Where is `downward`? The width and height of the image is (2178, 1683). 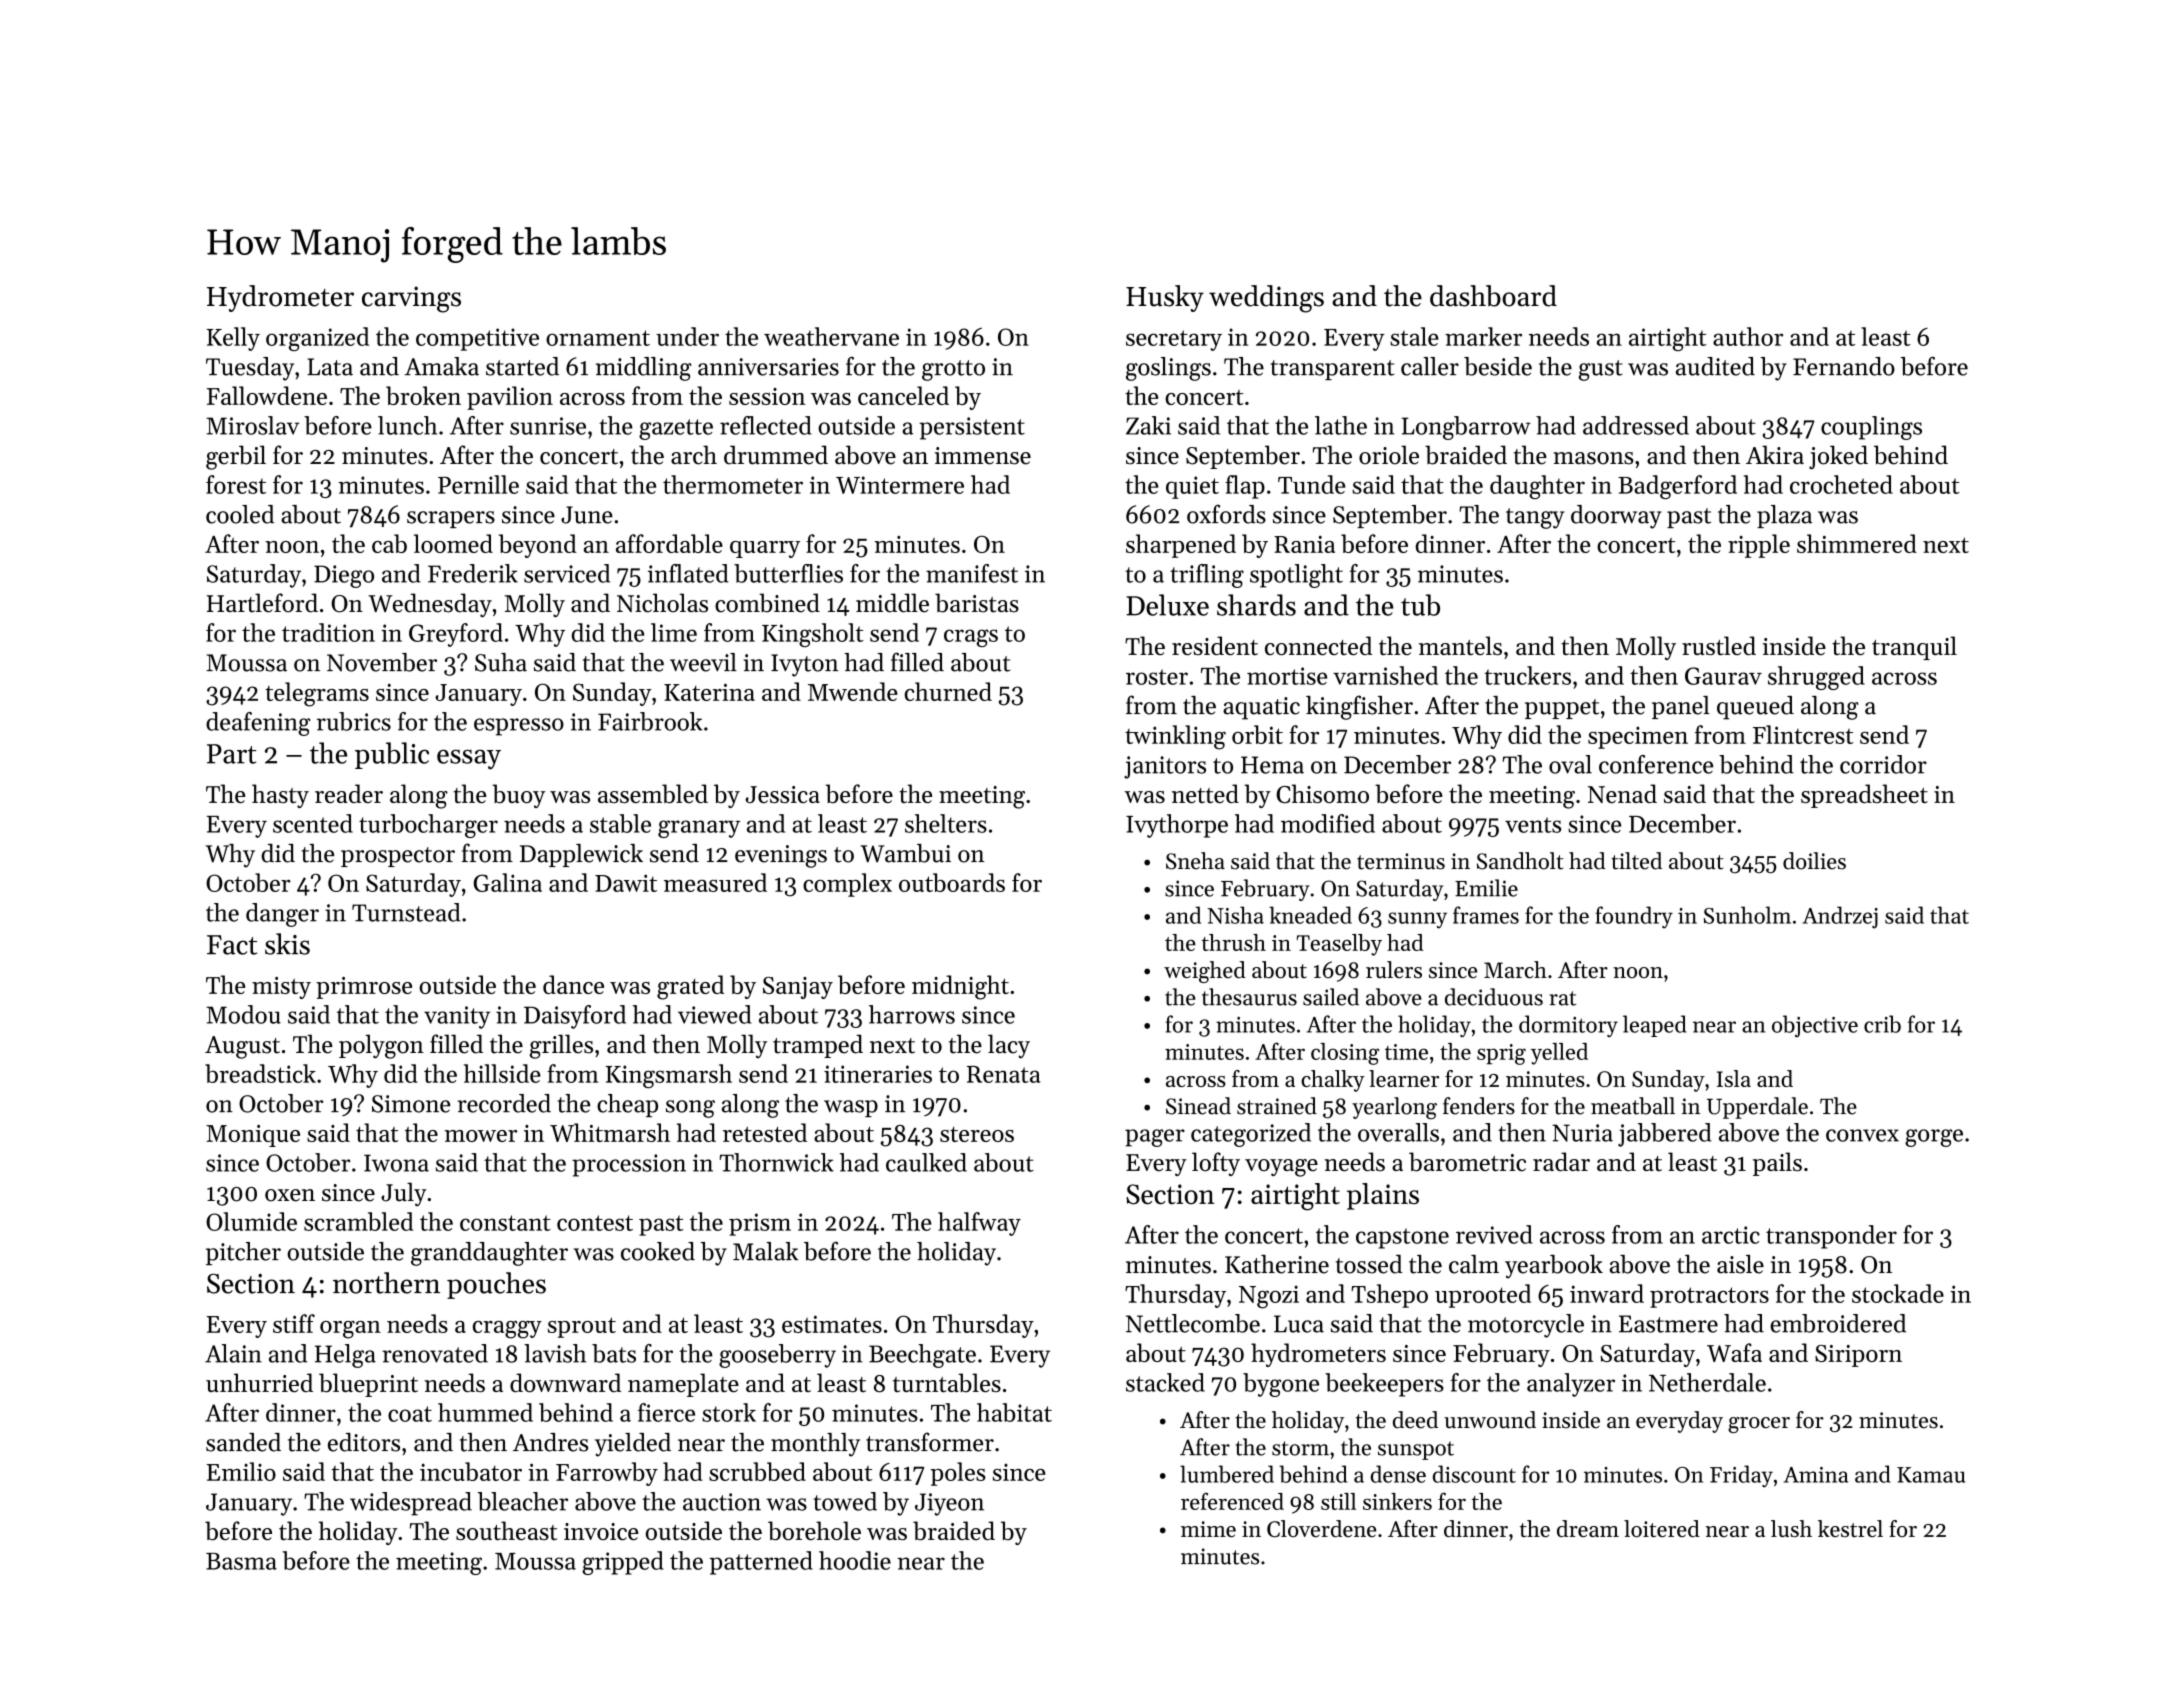 downward is located at coordinates (565, 1383).
